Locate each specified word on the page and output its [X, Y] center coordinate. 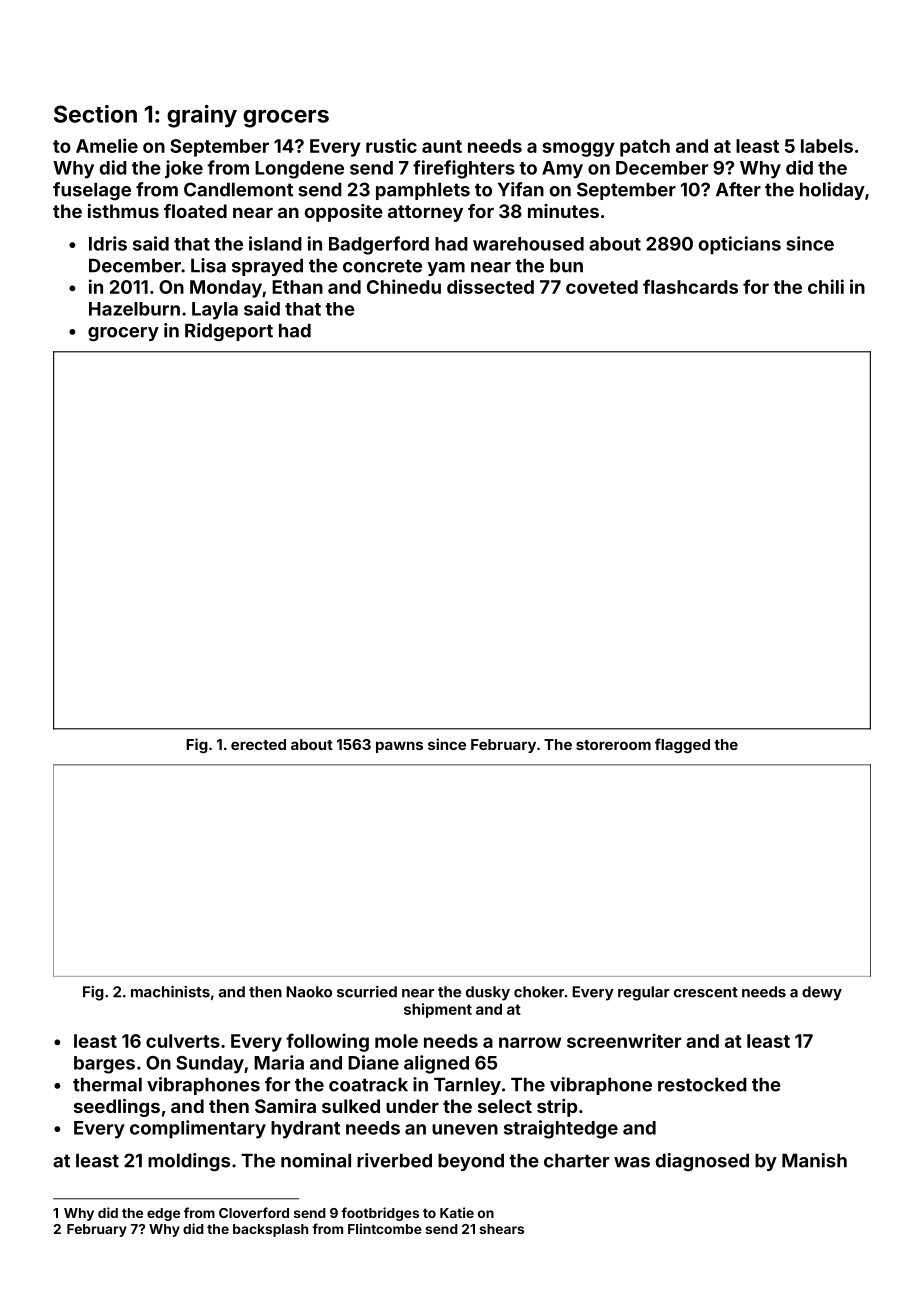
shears [501, 1229]
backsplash [270, 1230]
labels [827, 146]
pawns [399, 747]
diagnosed [702, 1162]
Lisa [208, 265]
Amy [562, 170]
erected [258, 744]
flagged [682, 745]
